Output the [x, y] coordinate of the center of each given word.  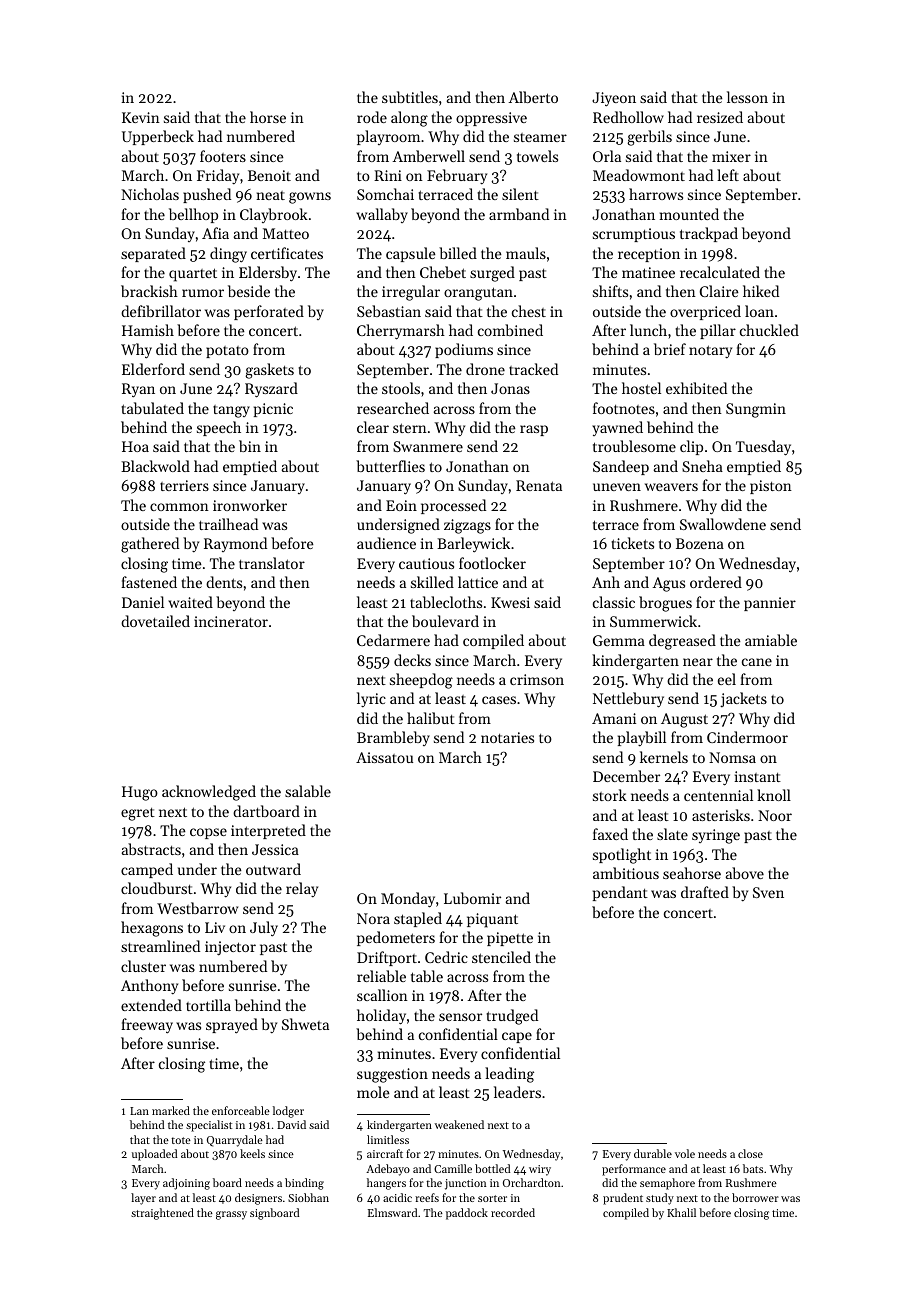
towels [537, 156]
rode [372, 117]
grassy [231, 1215]
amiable [771, 640]
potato [227, 352]
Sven [768, 892]
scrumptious [634, 235]
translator [272, 563]
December [626, 776]
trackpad [709, 234]
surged [492, 274]
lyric [371, 699]
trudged [512, 1017]
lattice [478, 582]
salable [308, 791]
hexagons [152, 929]
